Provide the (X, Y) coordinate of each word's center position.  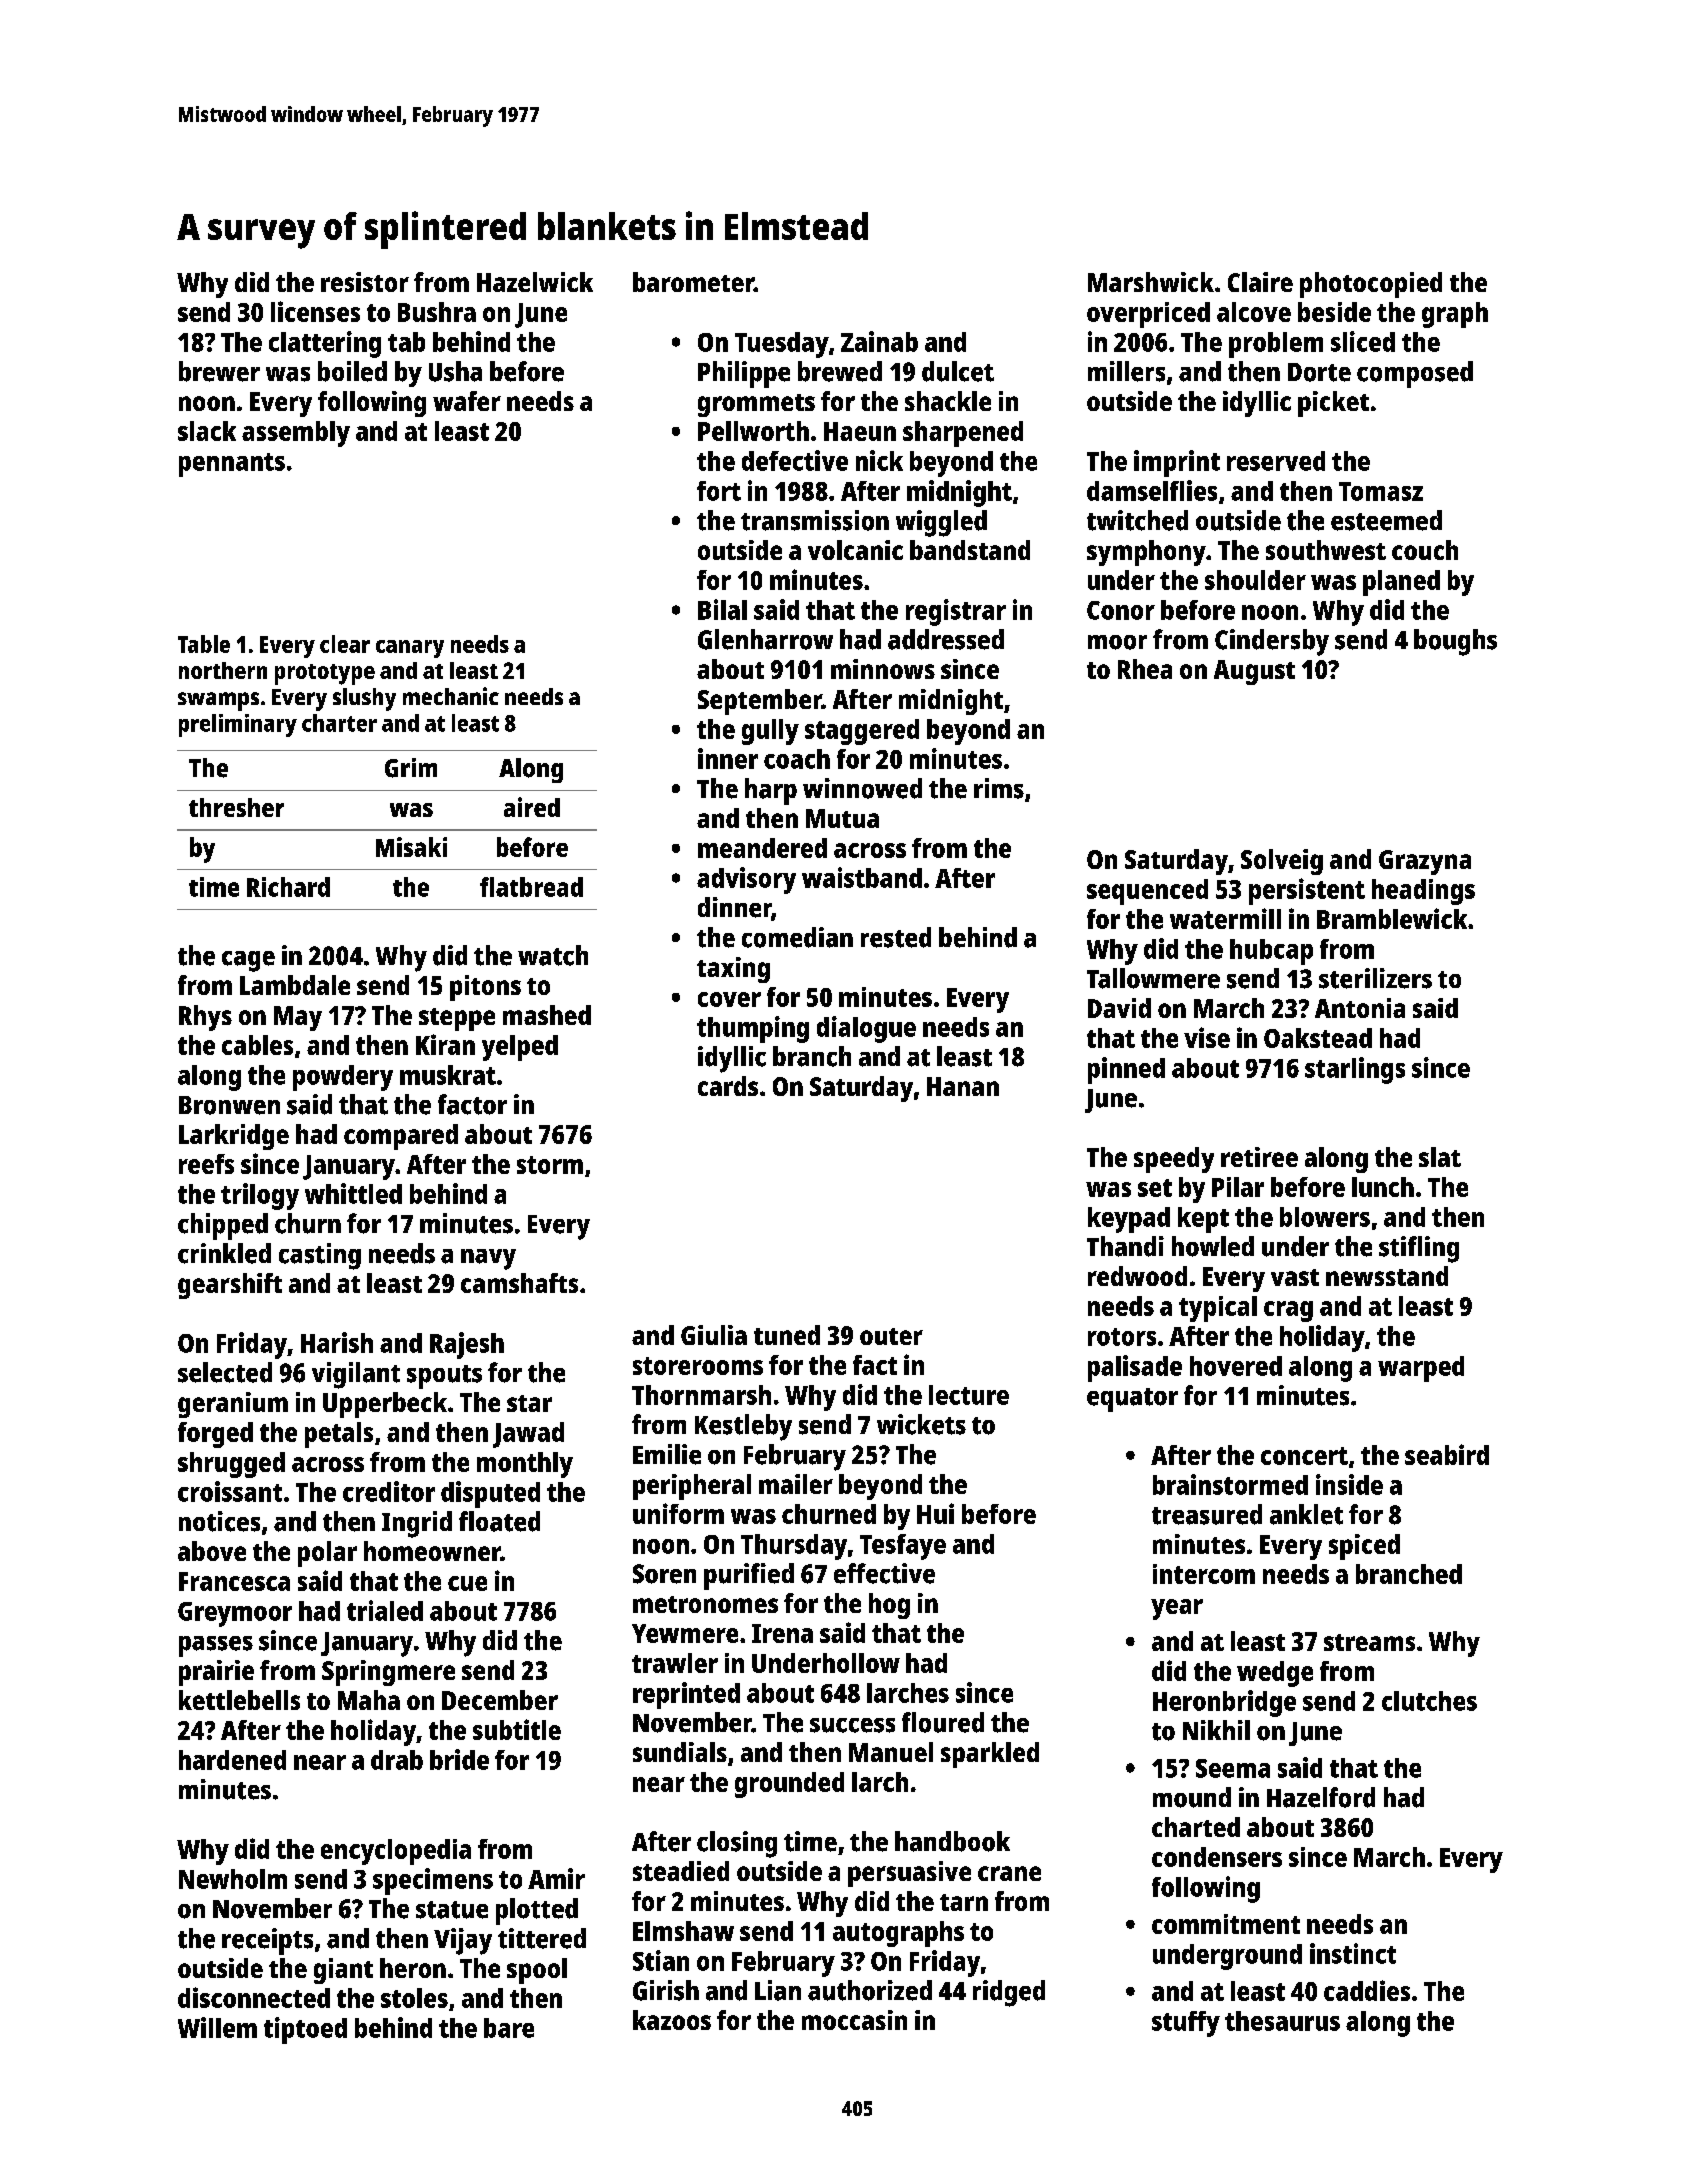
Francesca (234, 1581)
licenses (315, 311)
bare (509, 2028)
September (760, 702)
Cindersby (1272, 642)
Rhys (205, 1018)
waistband (862, 877)
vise (1207, 1037)
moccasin (854, 2020)
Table (204, 644)
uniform (678, 1513)
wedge (1275, 1674)
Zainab (879, 341)
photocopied (1371, 285)
